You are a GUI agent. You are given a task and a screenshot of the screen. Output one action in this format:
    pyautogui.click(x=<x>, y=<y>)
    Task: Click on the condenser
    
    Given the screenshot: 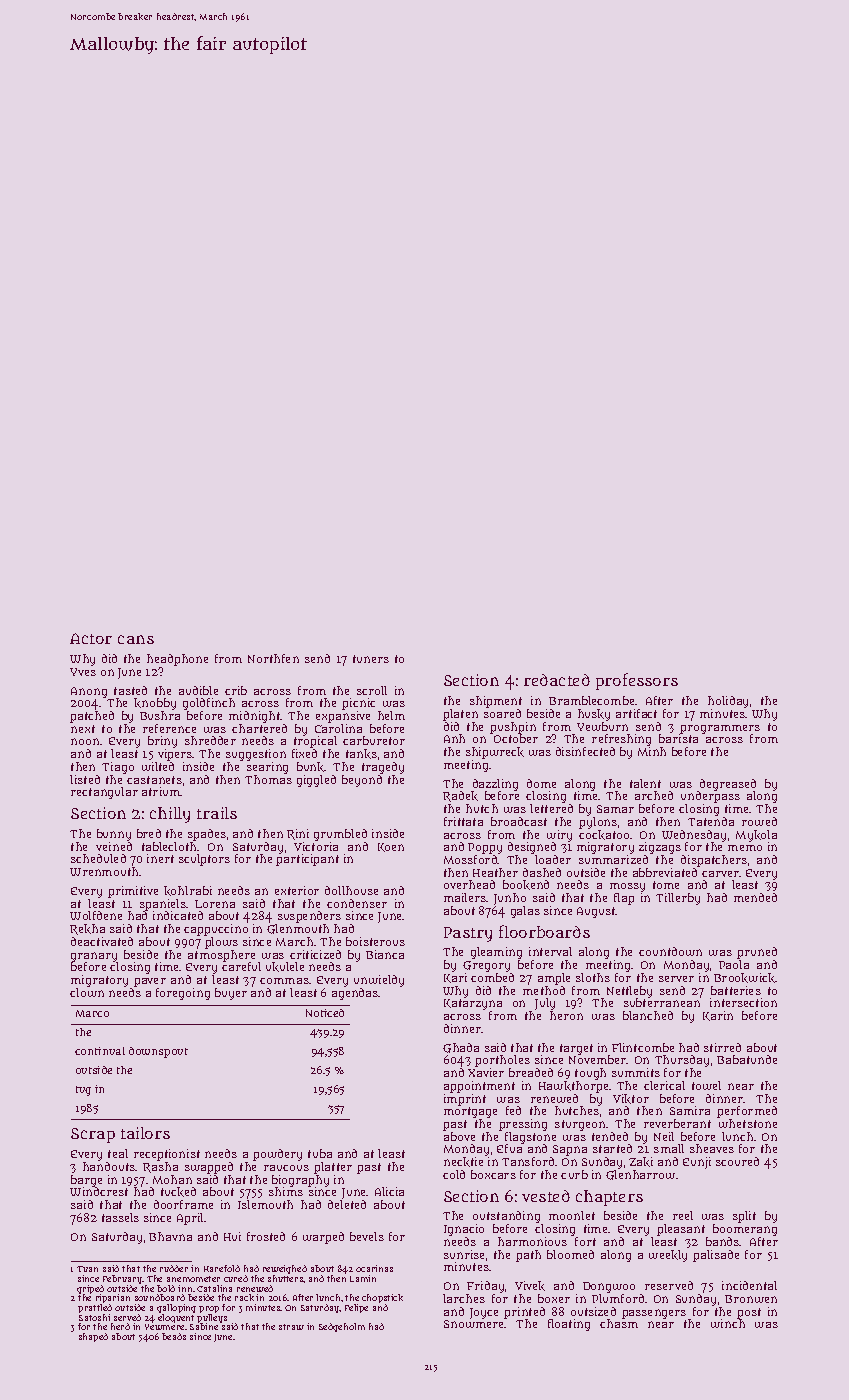 What is the action you would take?
    pyautogui.click(x=357, y=903)
